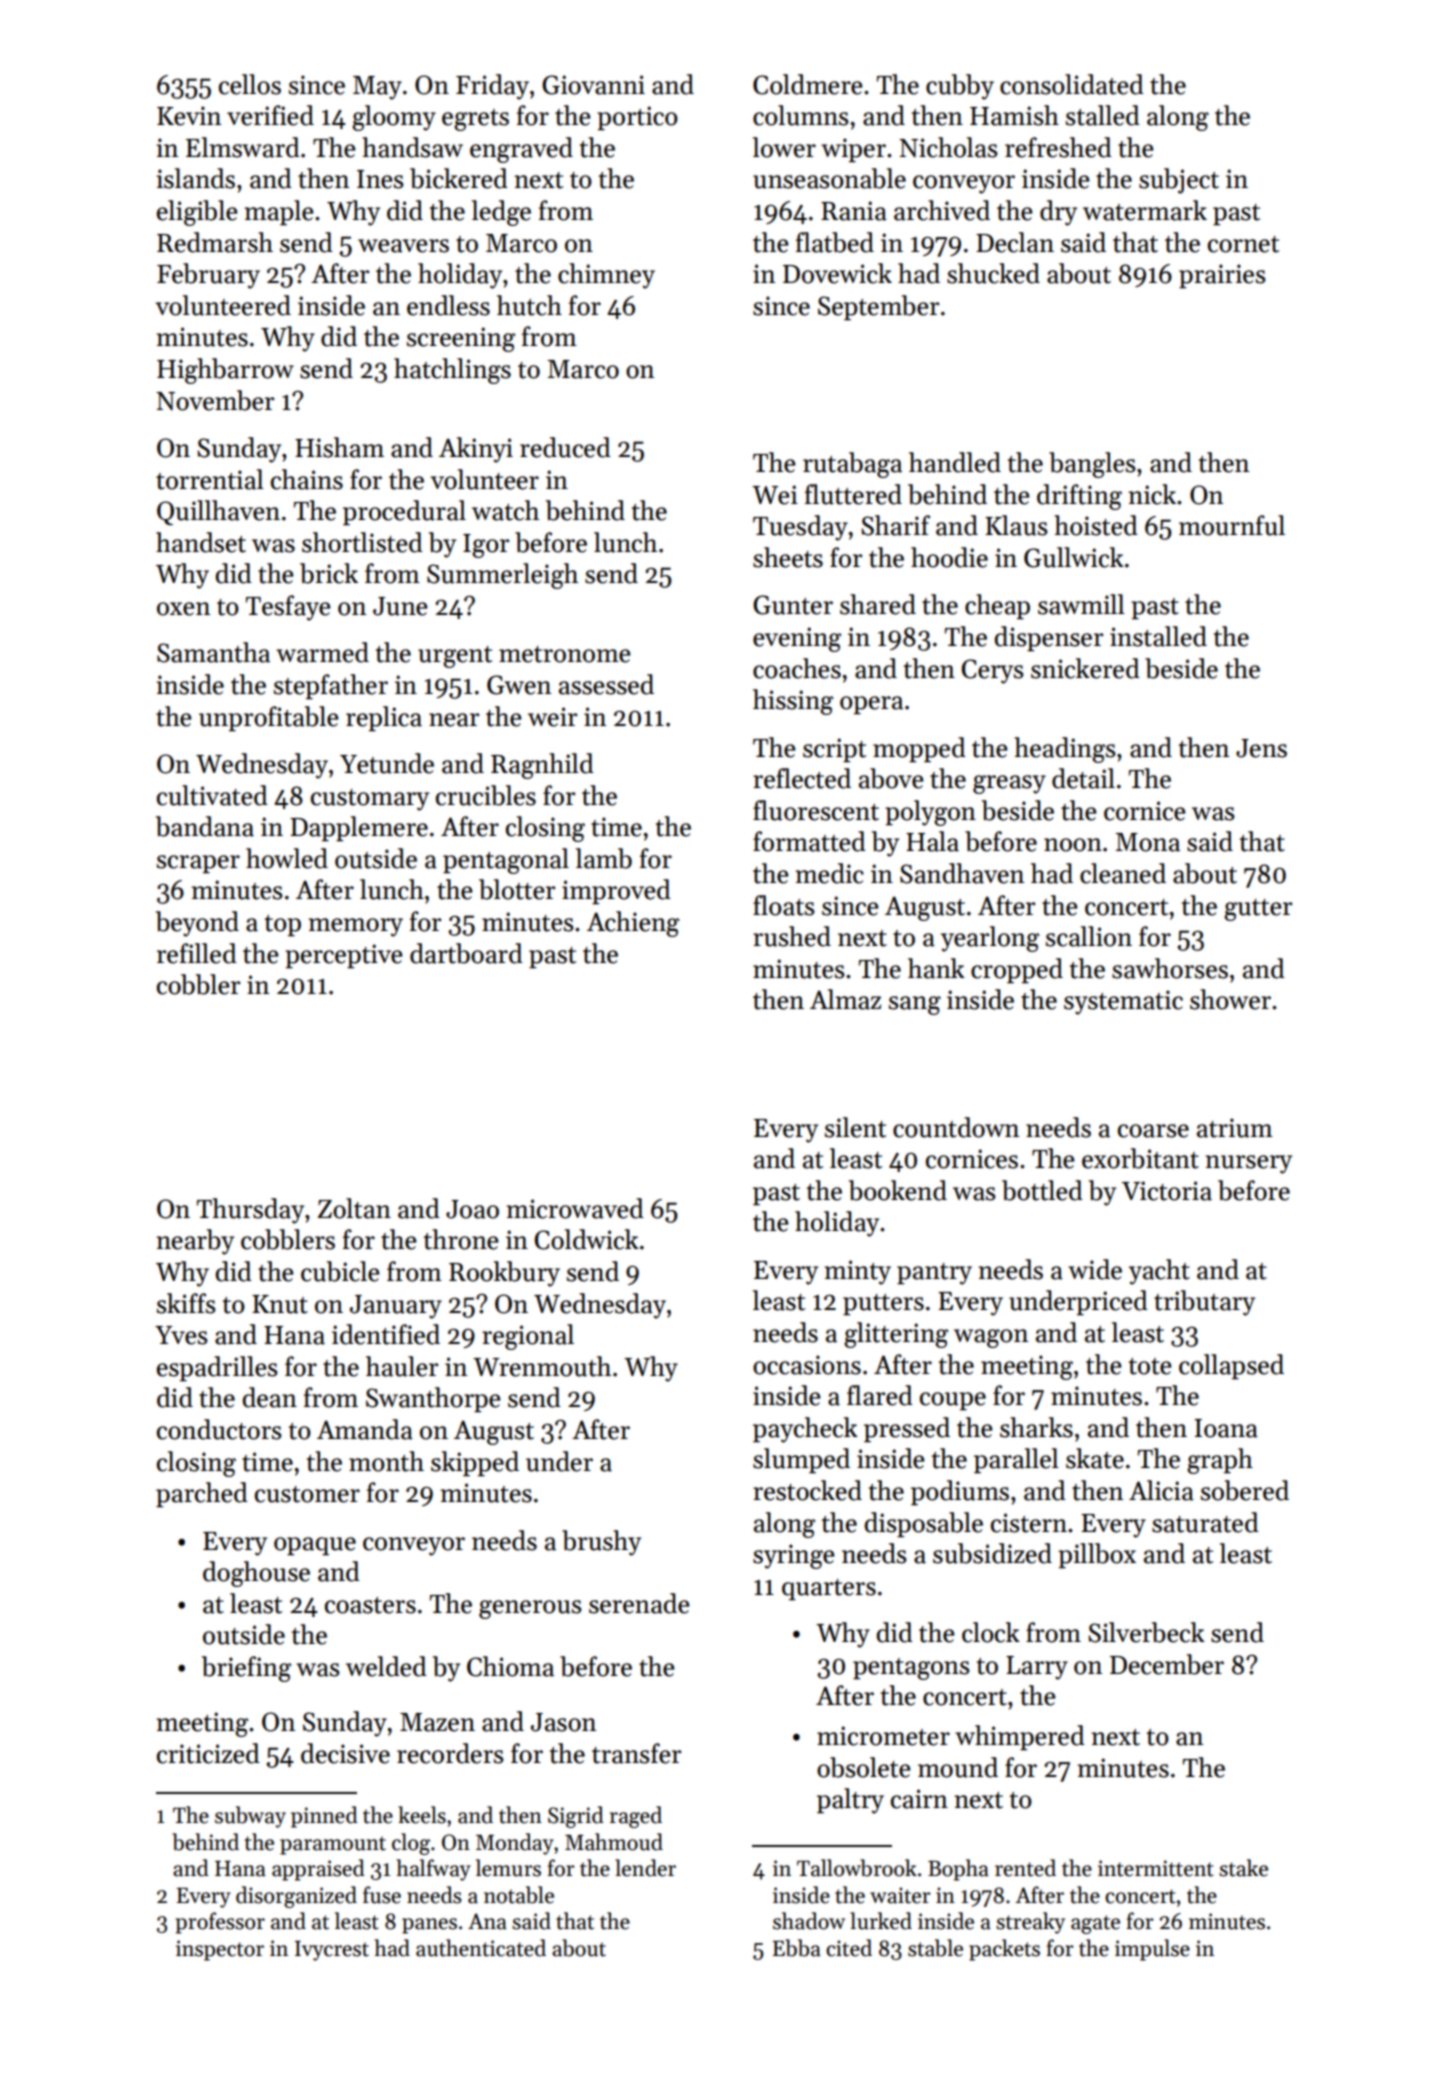 This screenshot has width=1450, height=2100. I want to click on portico, so click(637, 118).
